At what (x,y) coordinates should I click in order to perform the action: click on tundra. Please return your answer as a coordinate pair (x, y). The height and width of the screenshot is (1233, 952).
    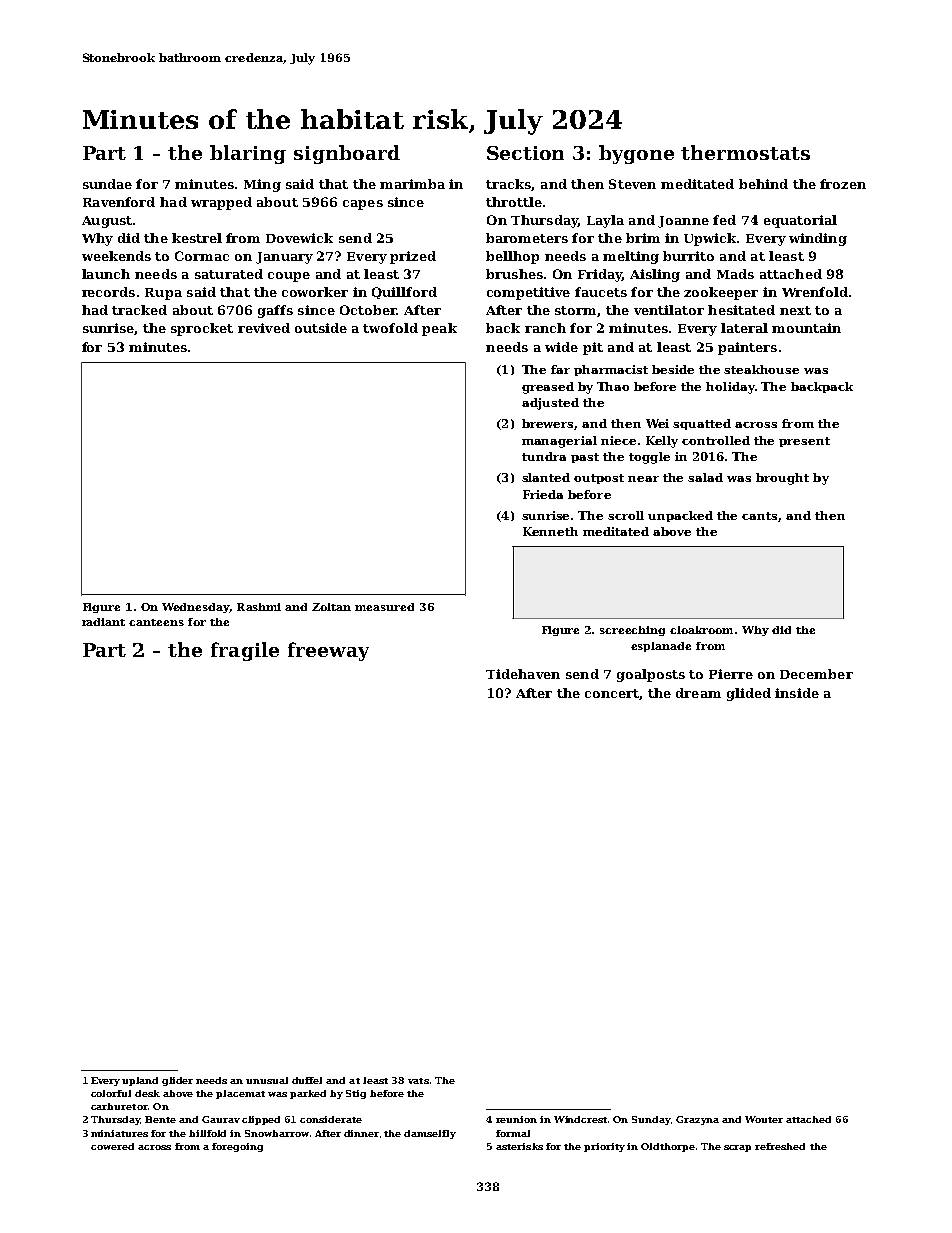
    Looking at the image, I should click on (544, 456).
